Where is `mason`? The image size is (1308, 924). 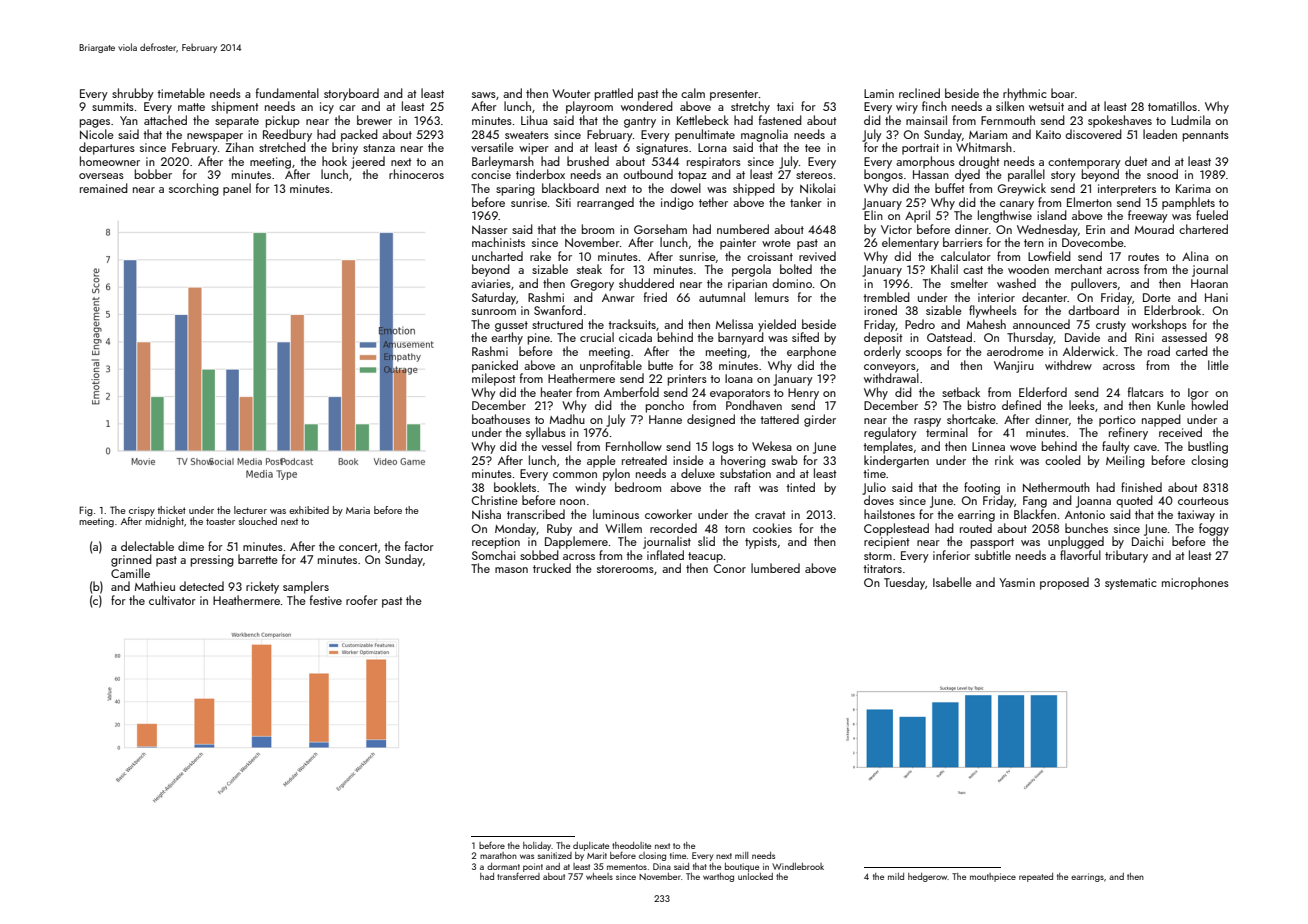
mason is located at coordinates (511, 570).
